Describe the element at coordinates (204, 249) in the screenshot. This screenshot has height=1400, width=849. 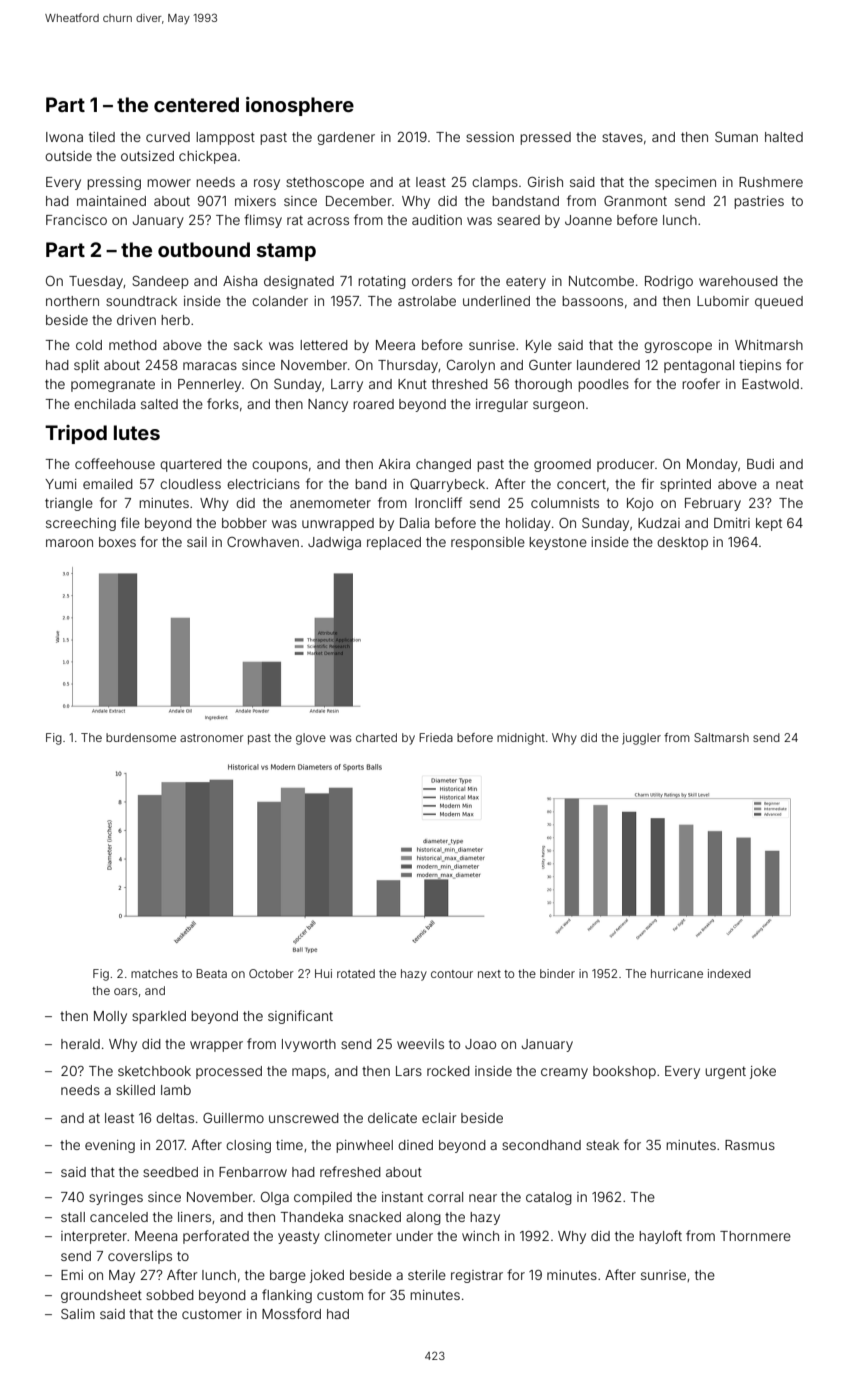
I see `outbound` at that location.
